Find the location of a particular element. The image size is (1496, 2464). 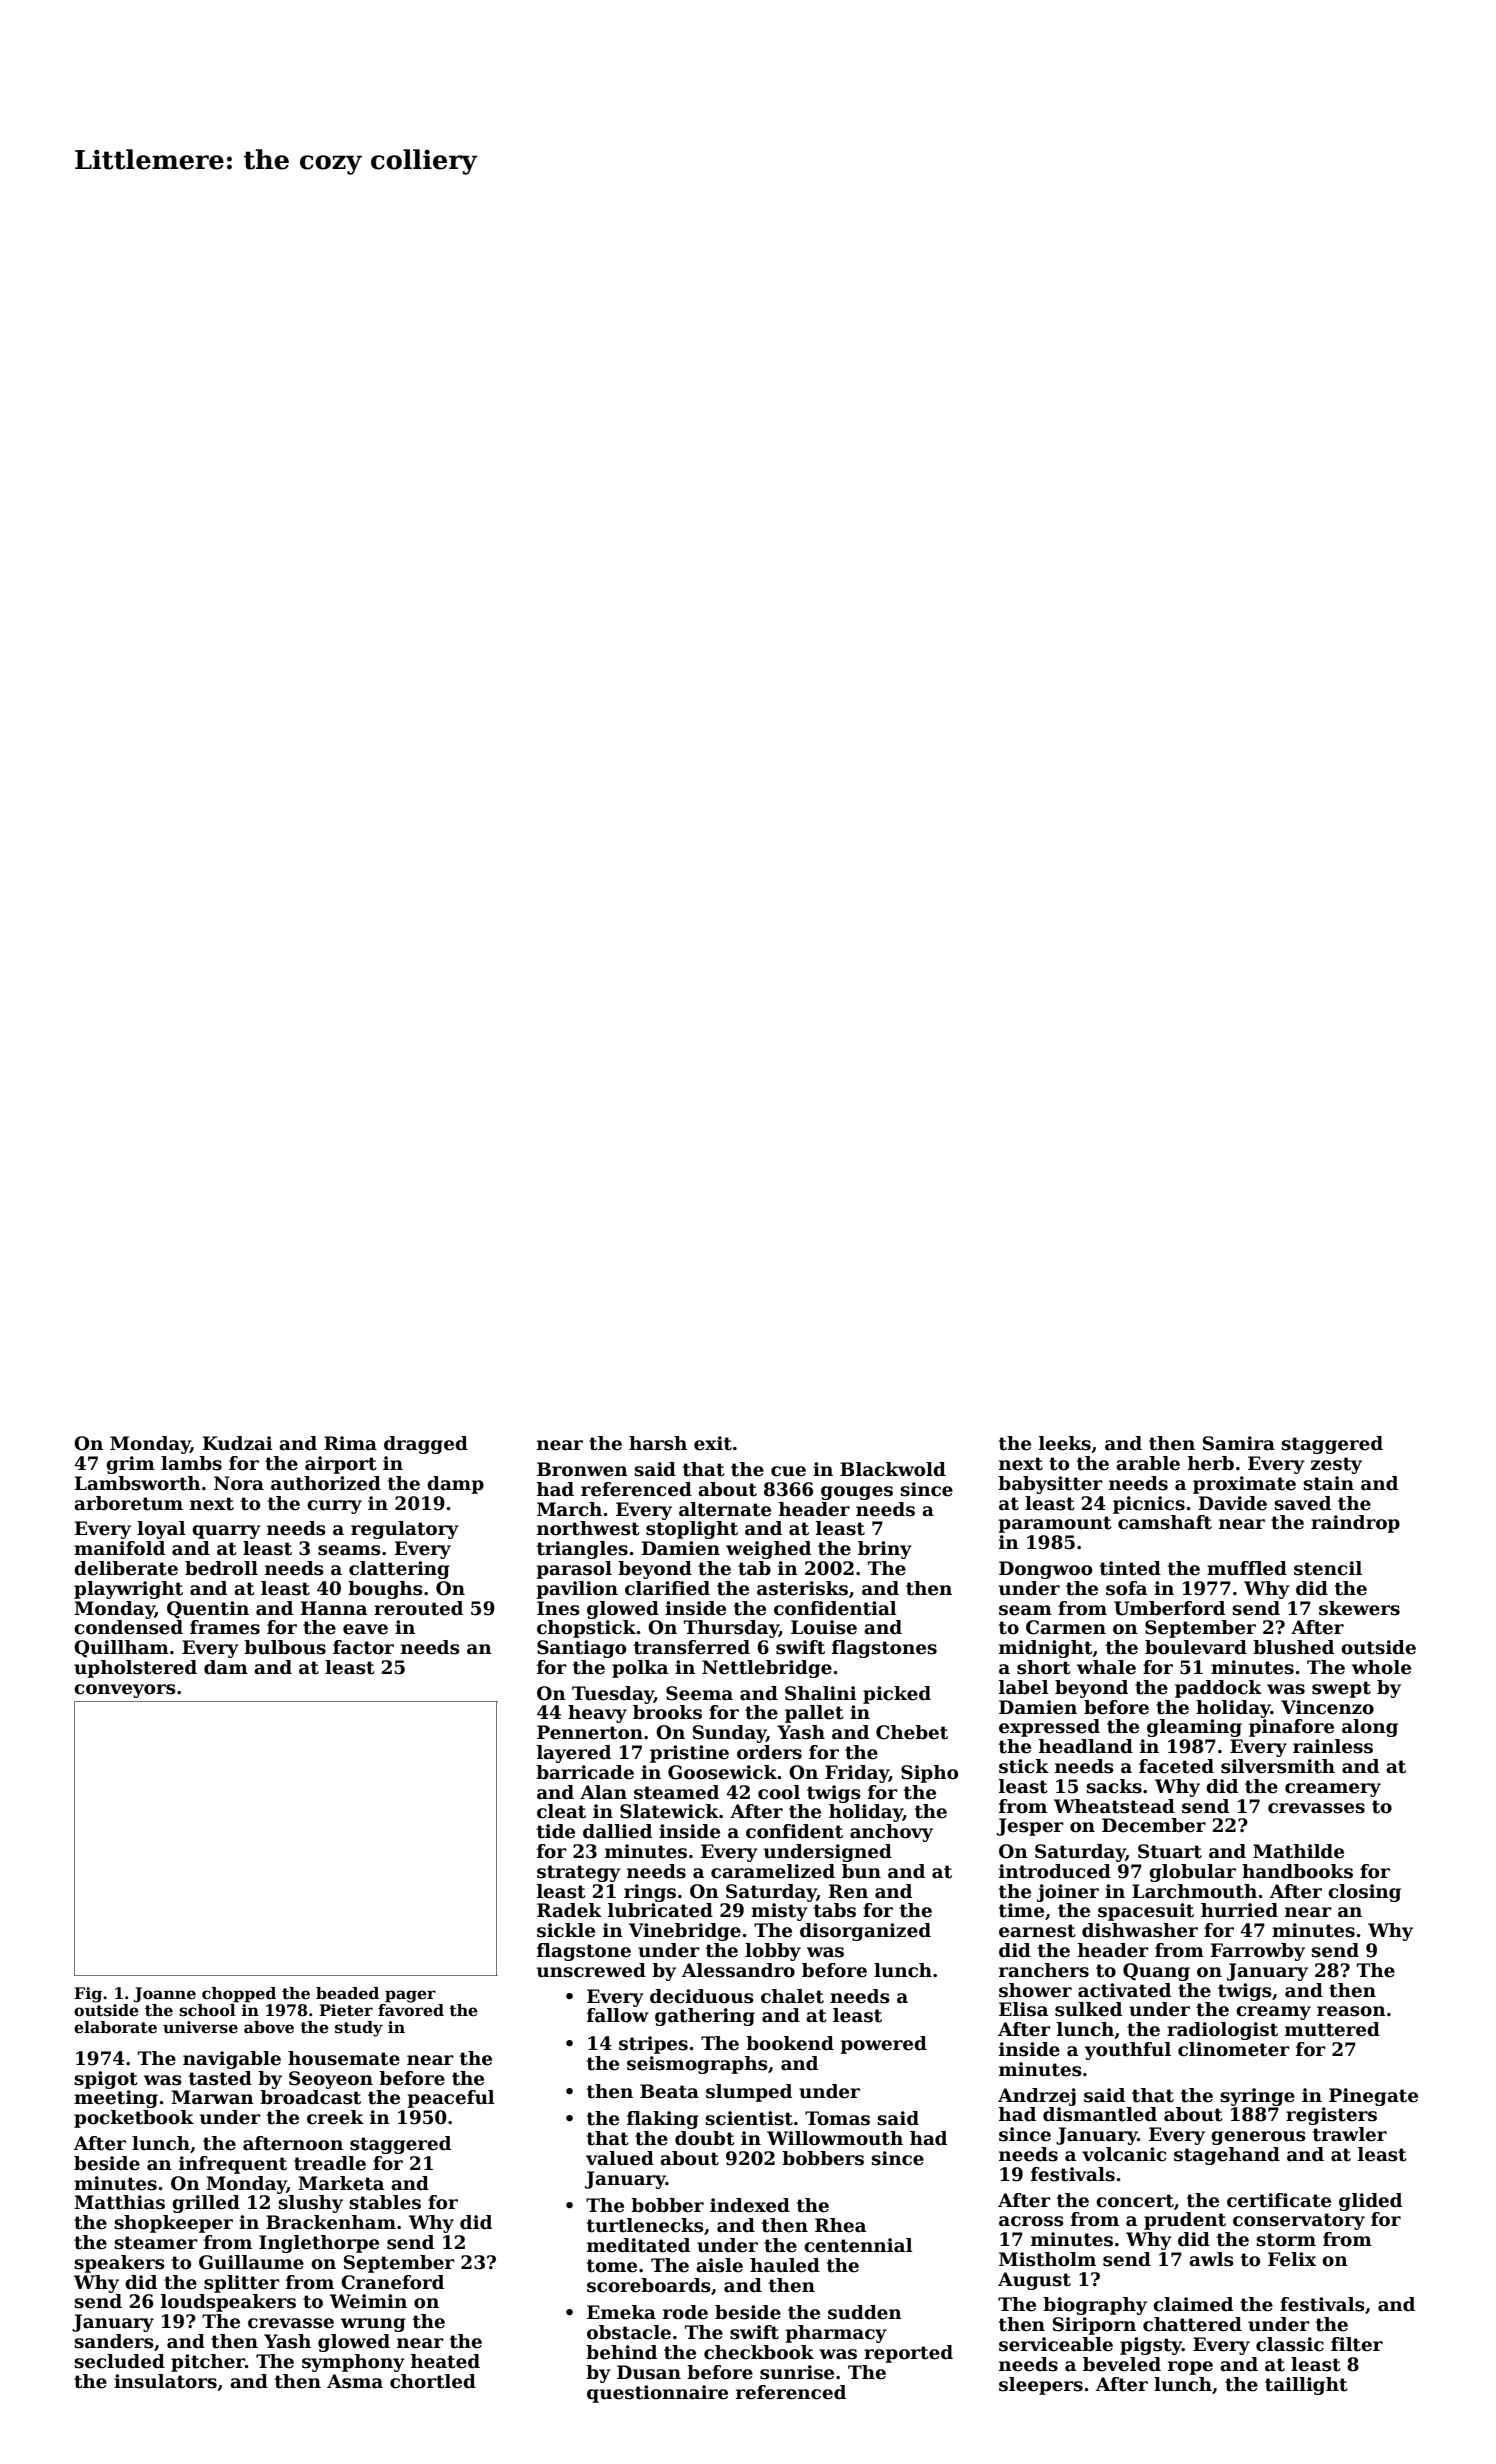

reason is located at coordinates (1351, 2011).
